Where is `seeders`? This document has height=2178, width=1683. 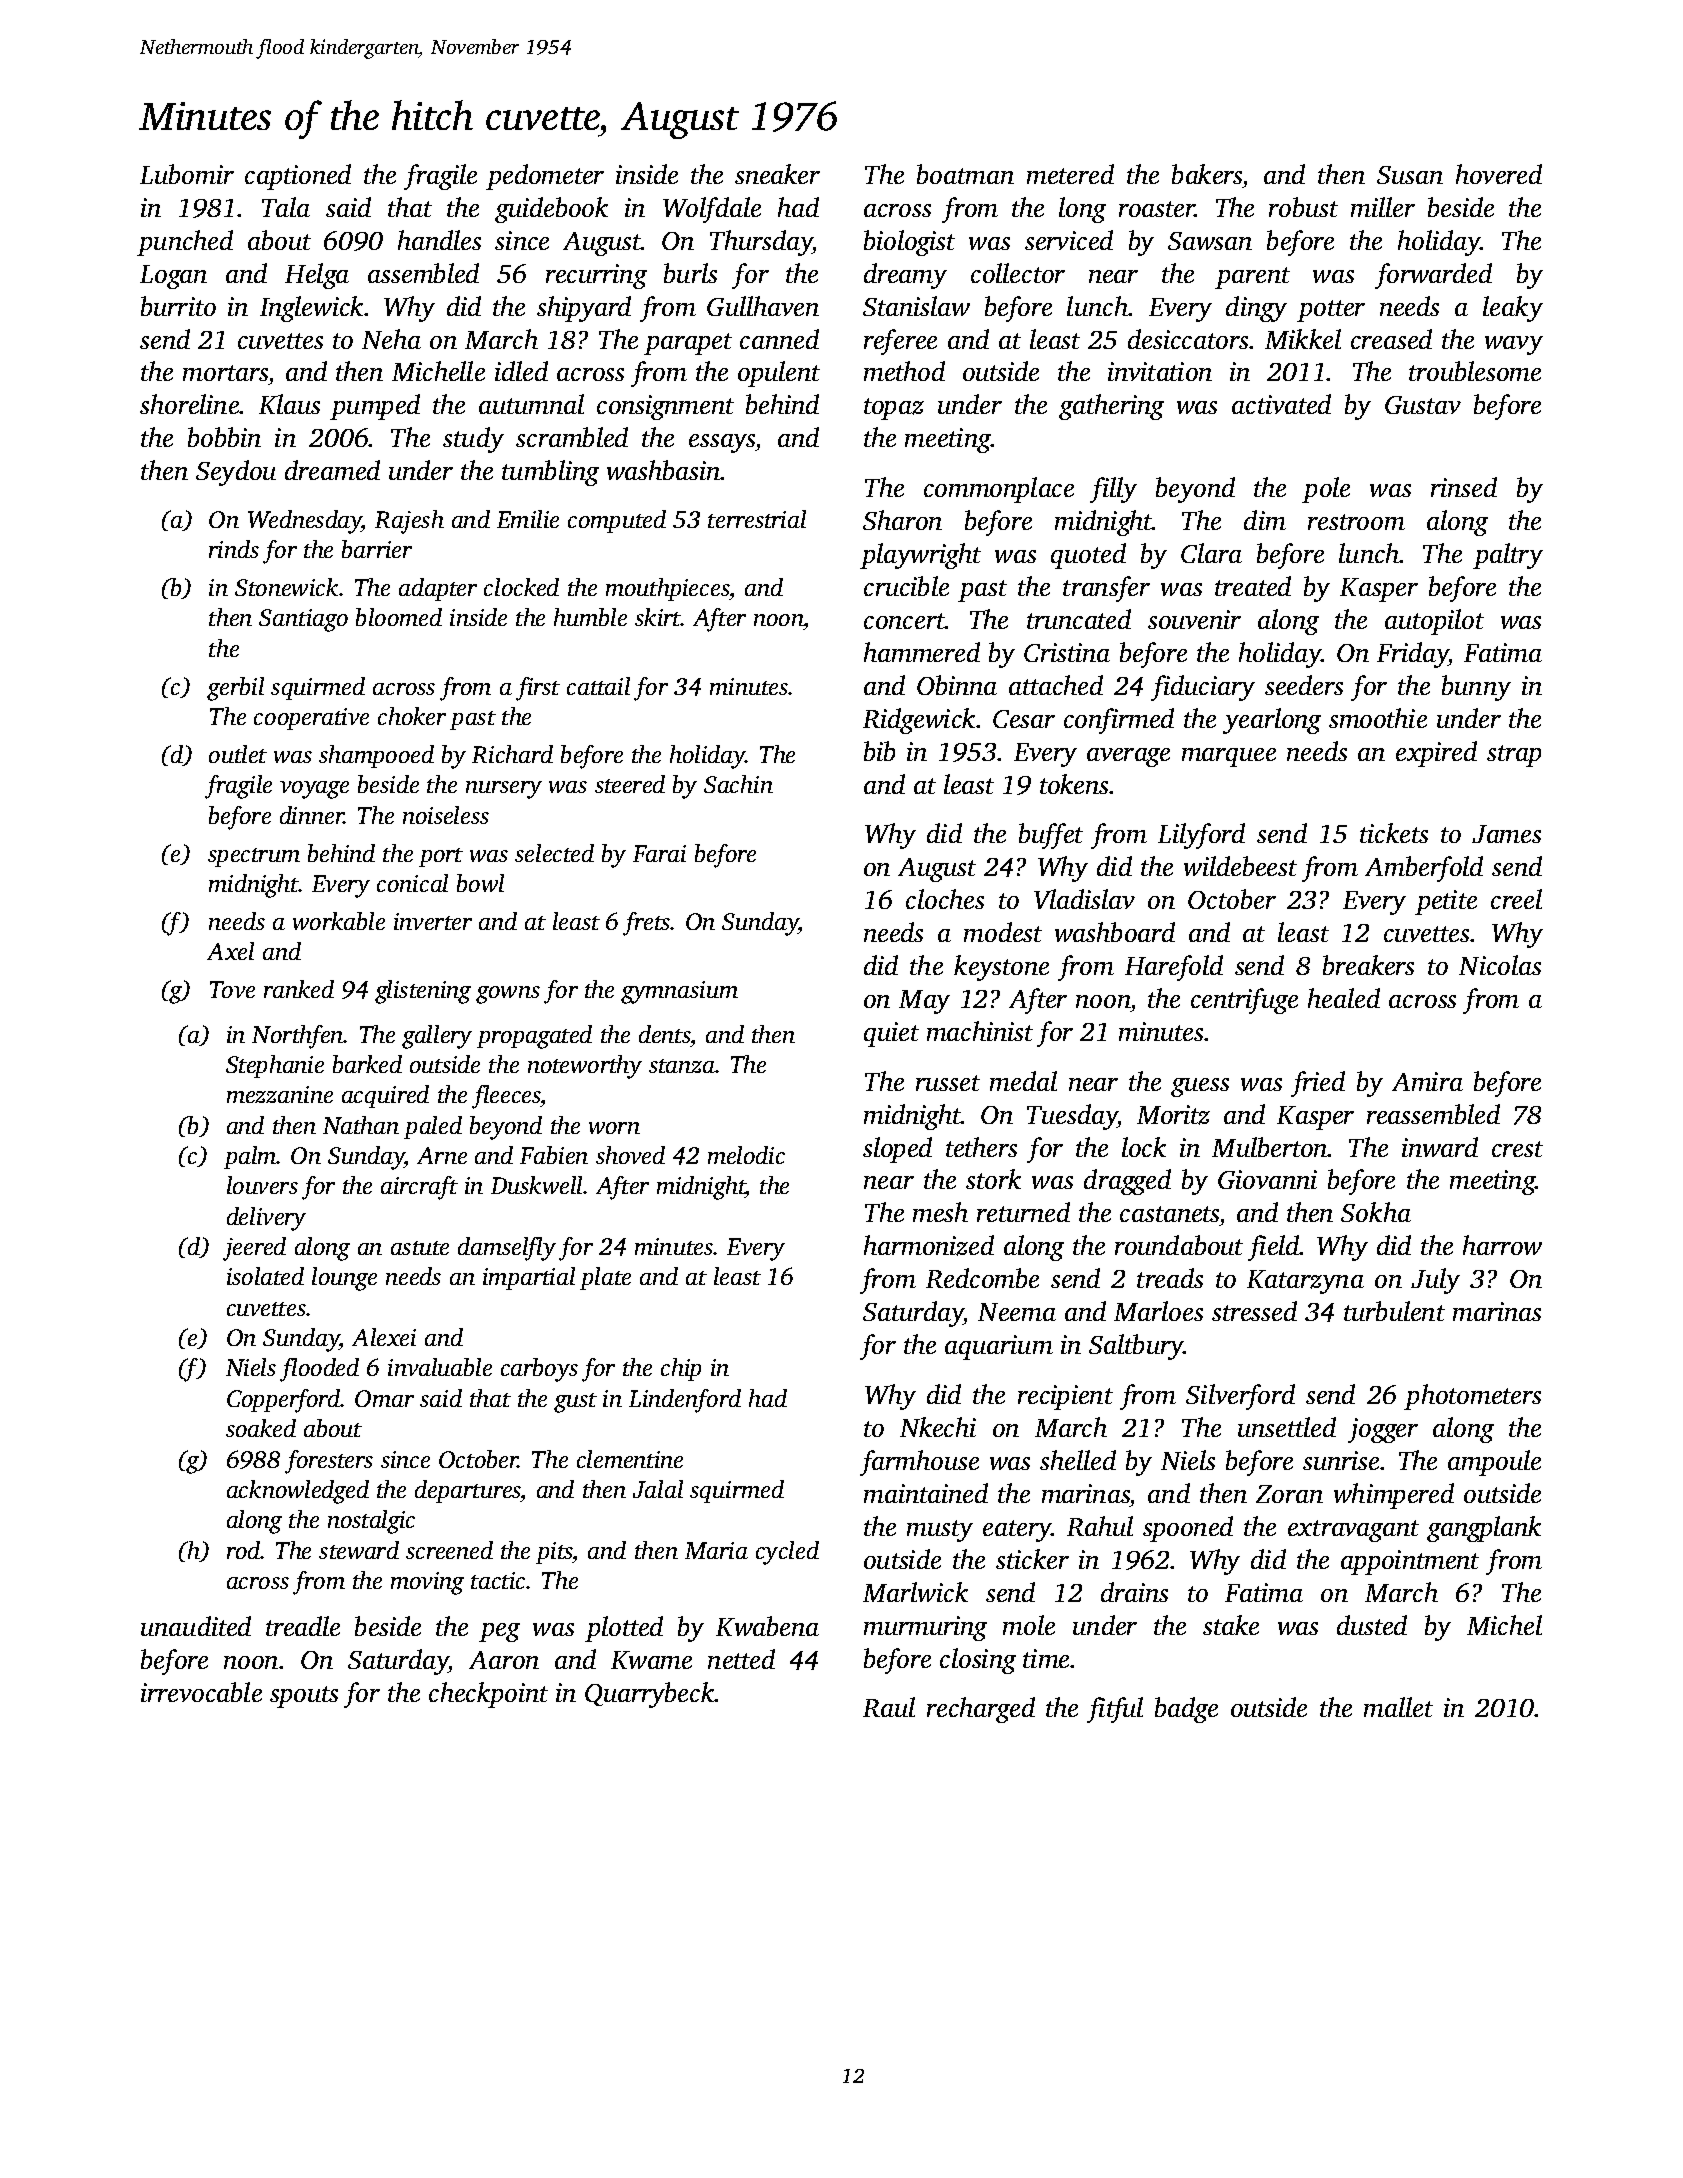
seeders is located at coordinates (1304, 685).
